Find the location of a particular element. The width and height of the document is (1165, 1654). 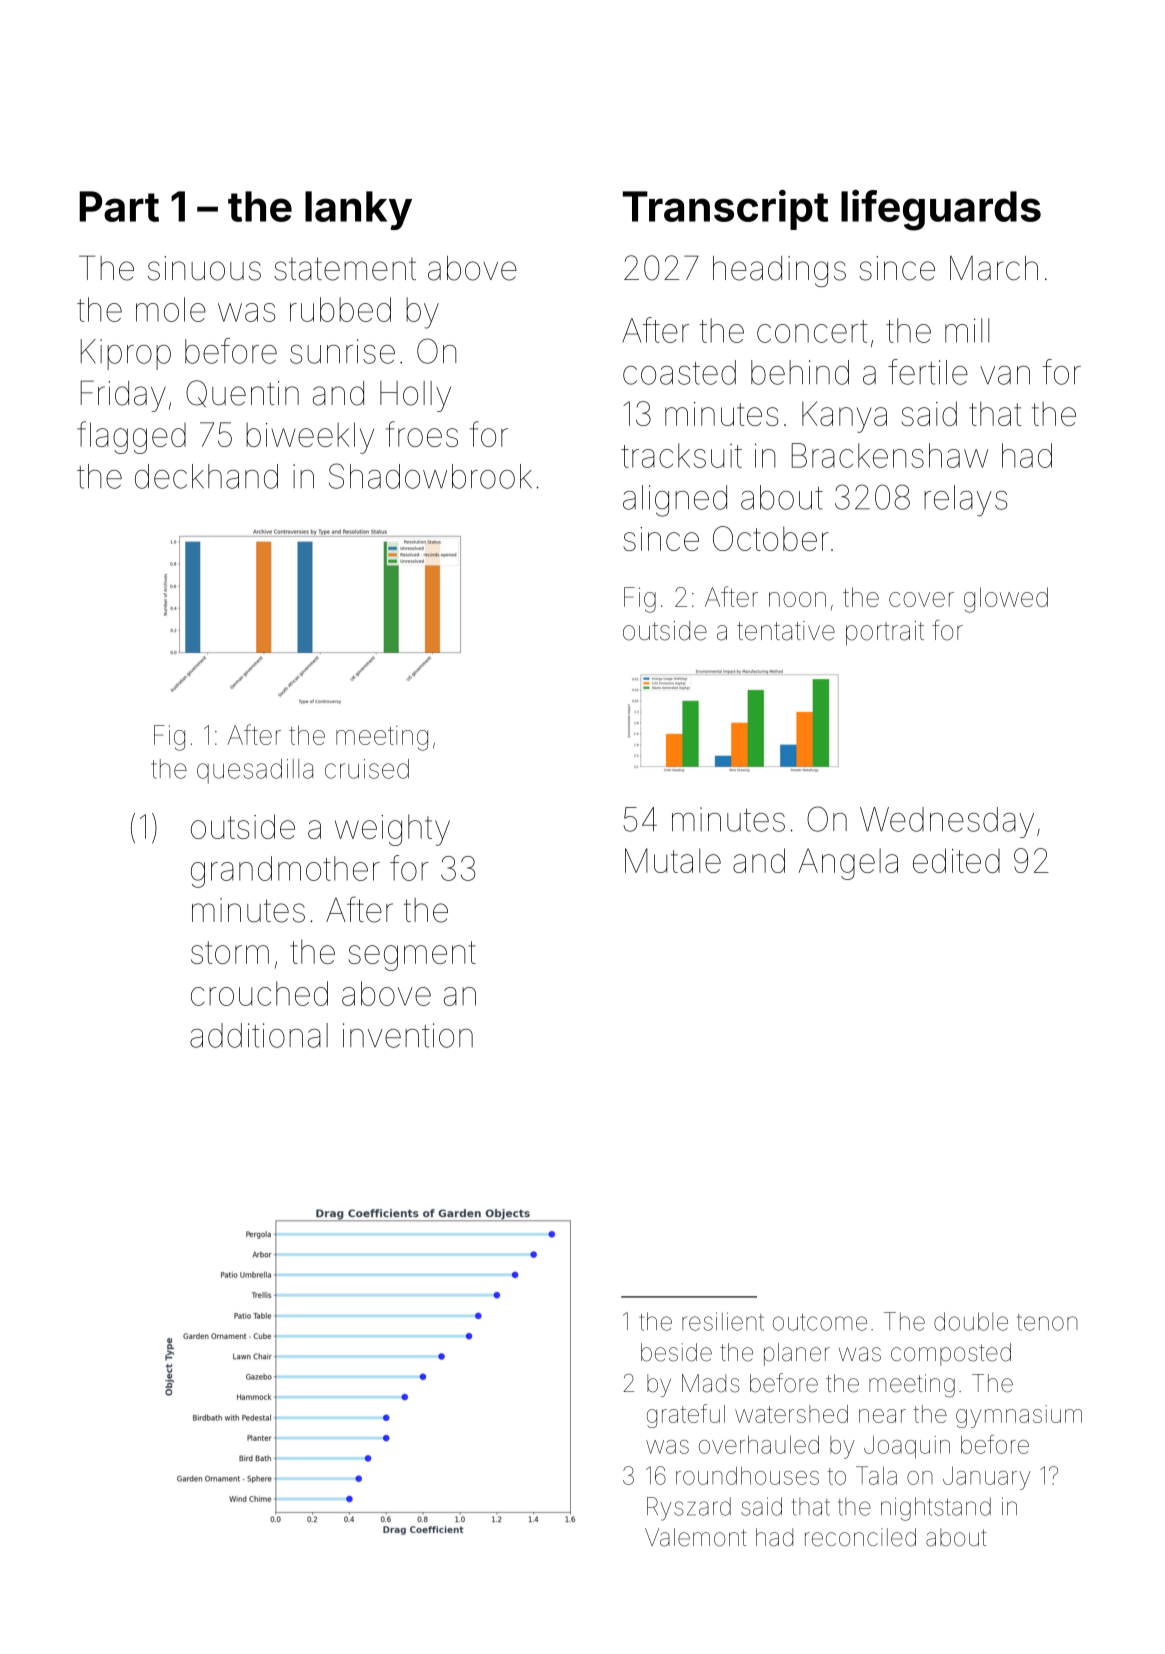

additional is located at coordinates (259, 1035).
